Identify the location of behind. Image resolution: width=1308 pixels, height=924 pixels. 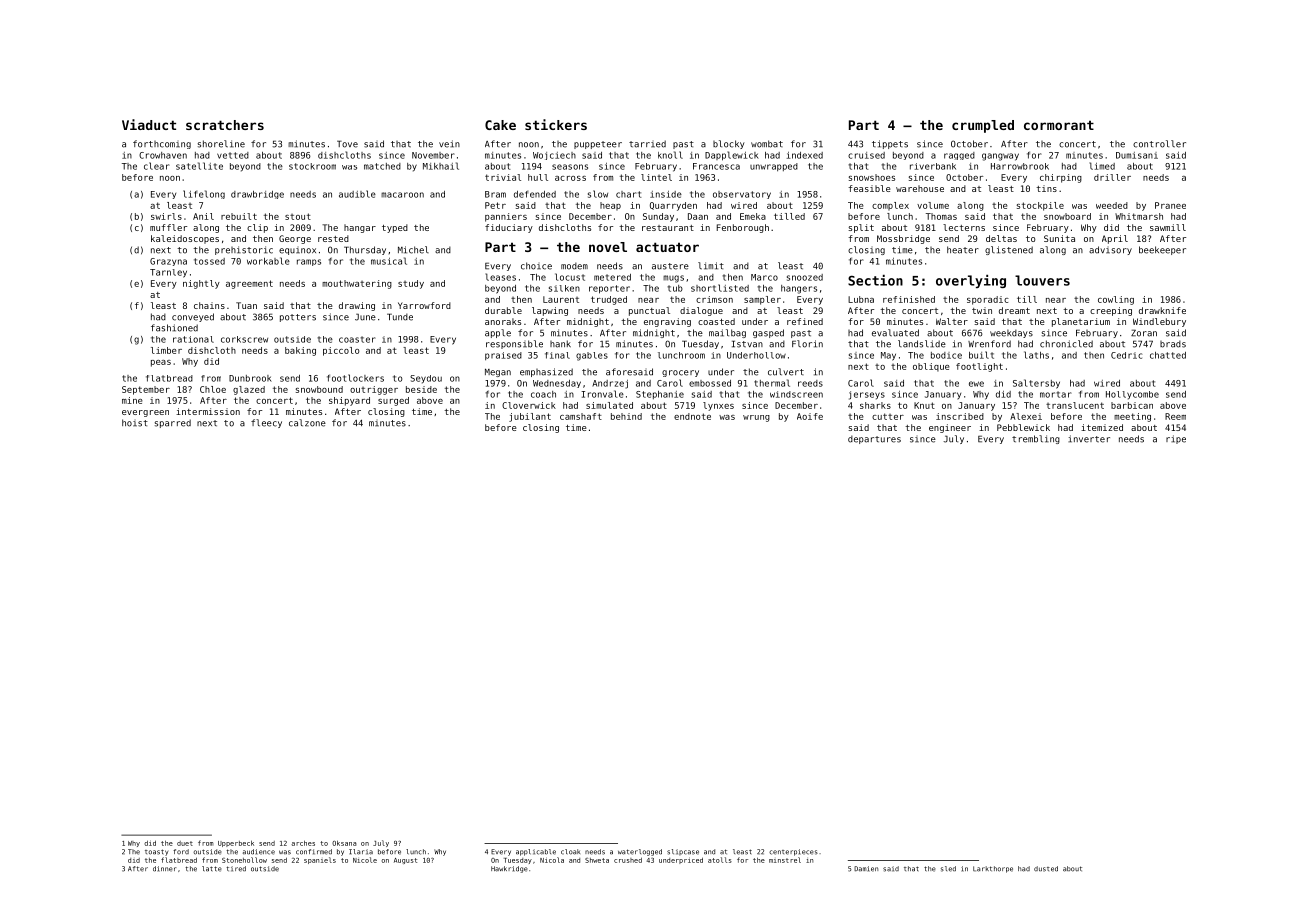
(626, 416).
